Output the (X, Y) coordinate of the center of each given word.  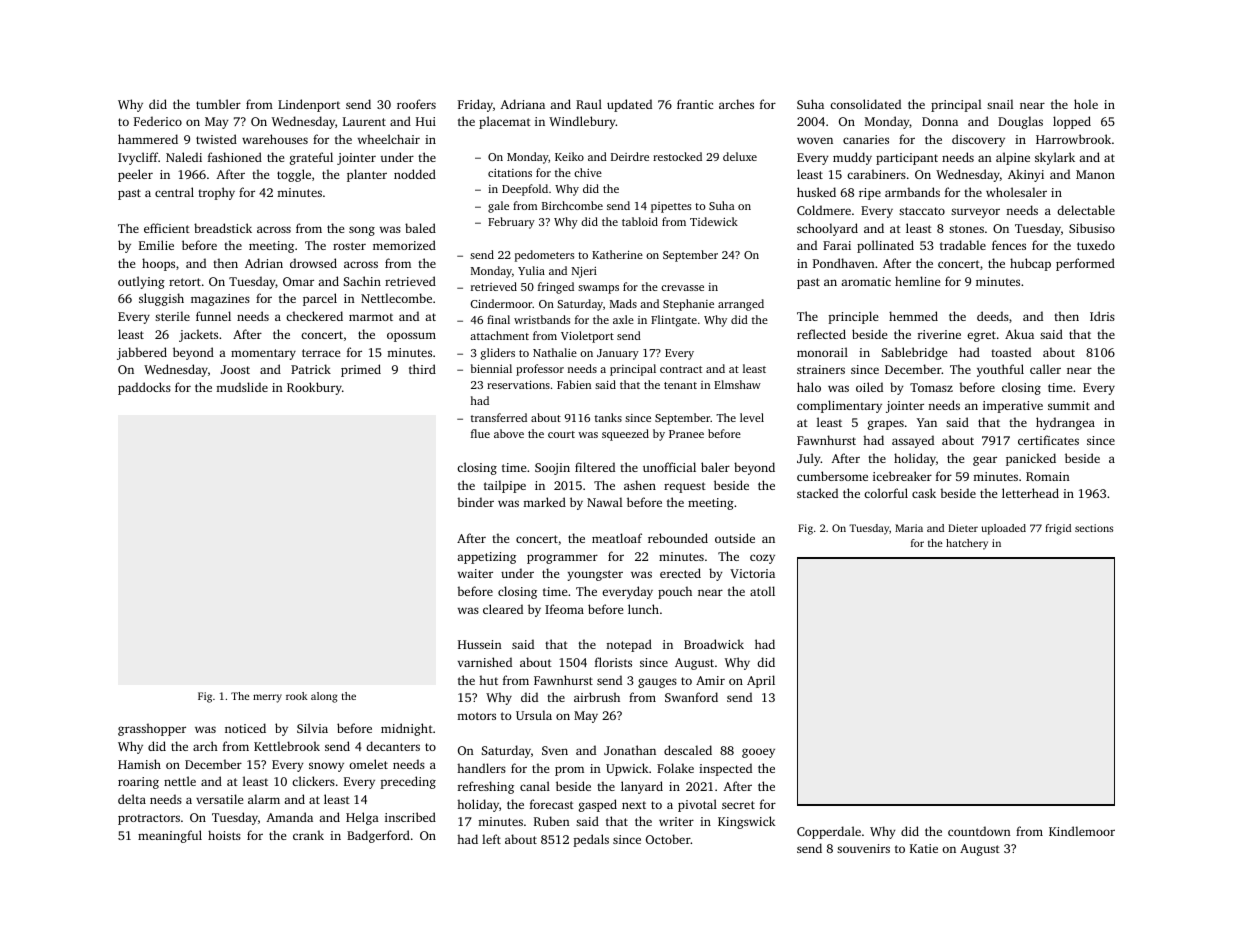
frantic (695, 104)
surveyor (975, 213)
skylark (1055, 158)
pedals (591, 840)
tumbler (218, 104)
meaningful (170, 836)
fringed (556, 288)
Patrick (311, 369)
